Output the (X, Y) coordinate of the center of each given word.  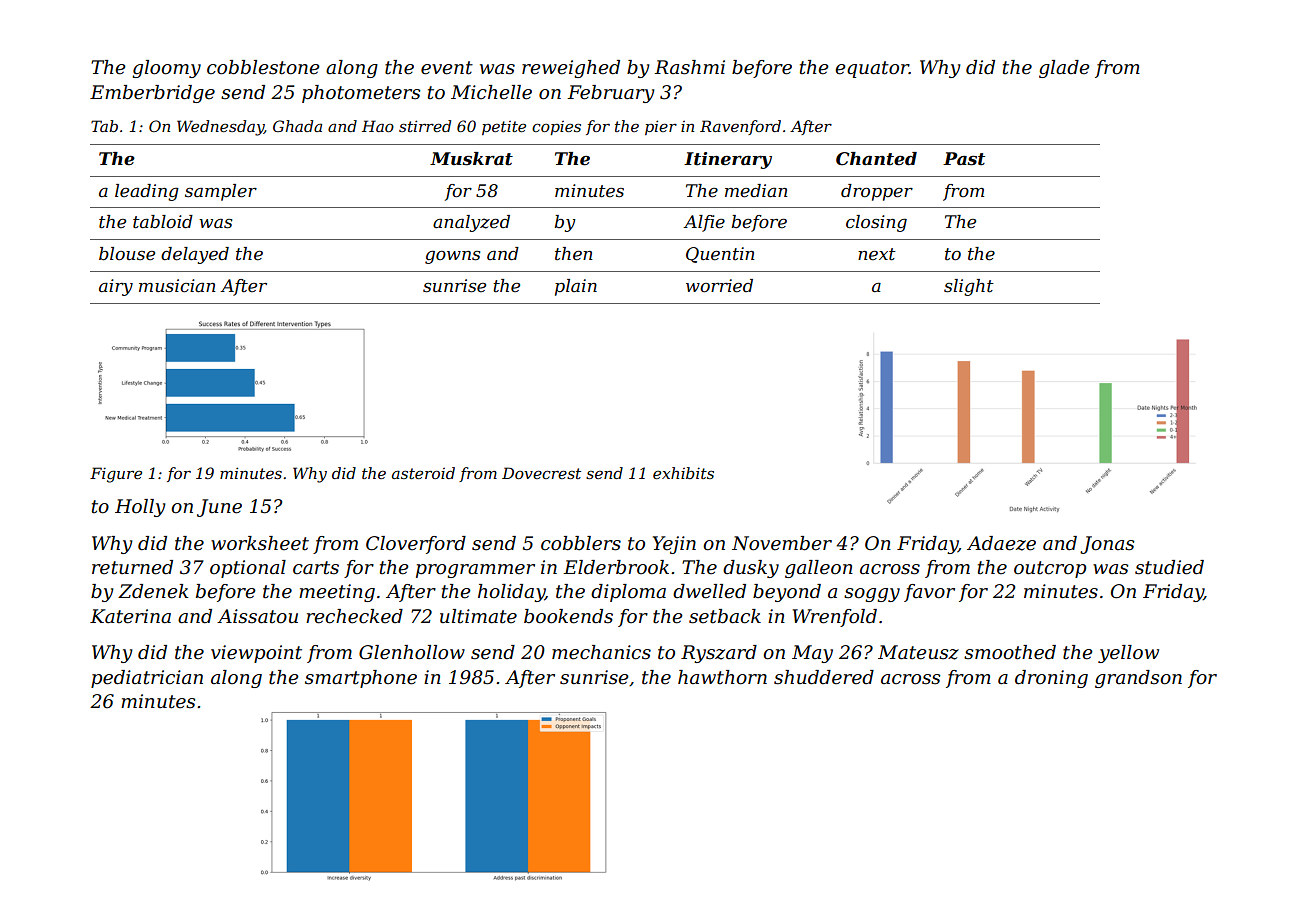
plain (576, 287)
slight (969, 287)
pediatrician (147, 679)
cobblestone (263, 67)
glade (1064, 69)
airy (116, 287)
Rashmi (689, 67)
